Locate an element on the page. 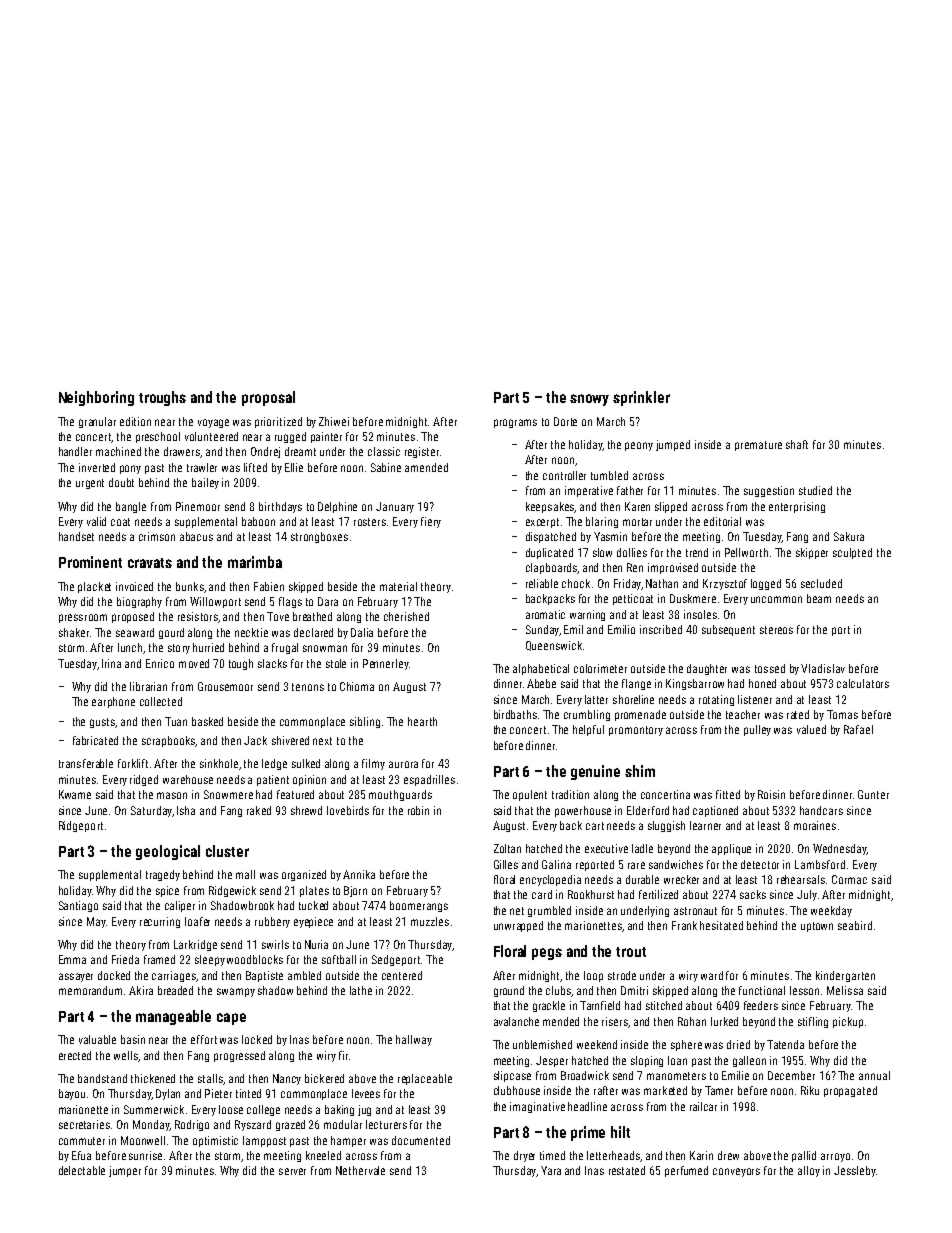 This image has width=952, height=1233. troughs is located at coordinates (162, 398).
